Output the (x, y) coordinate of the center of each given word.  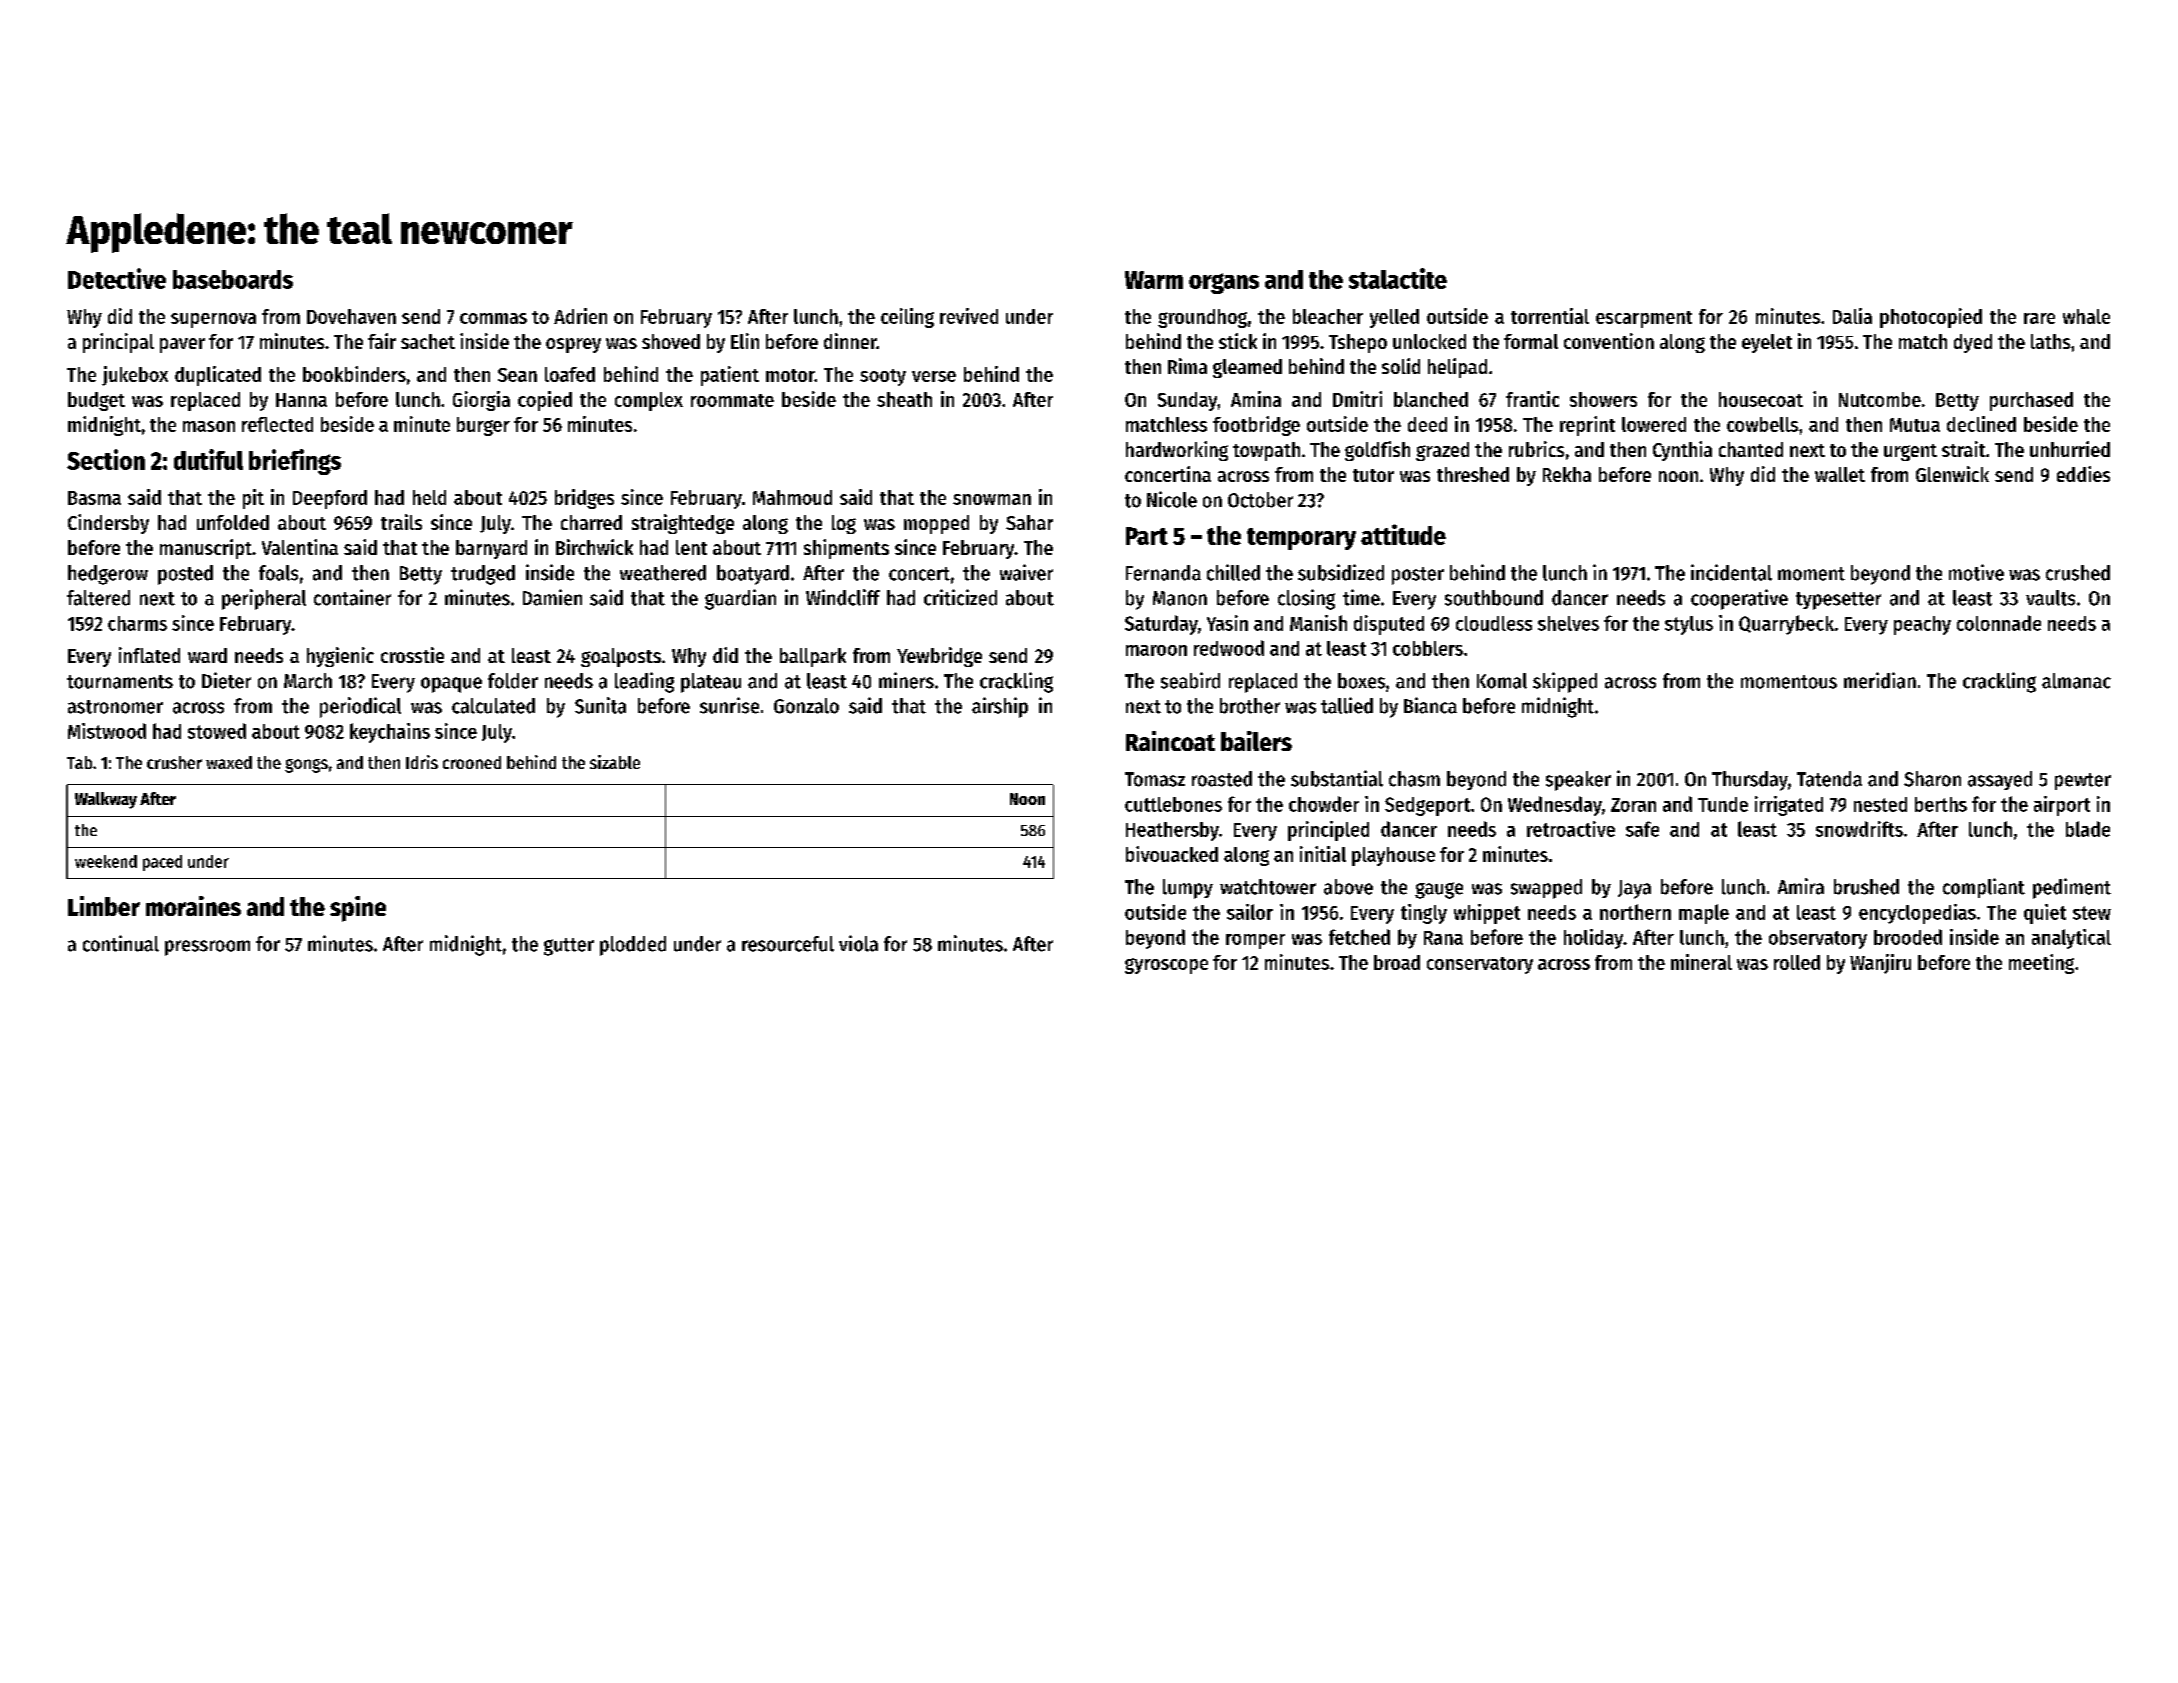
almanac (2076, 681)
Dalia (1852, 316)
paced (162, 863)
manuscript (206, 549)
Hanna (301, 400)
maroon (1156, 650)
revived (969, 316)
